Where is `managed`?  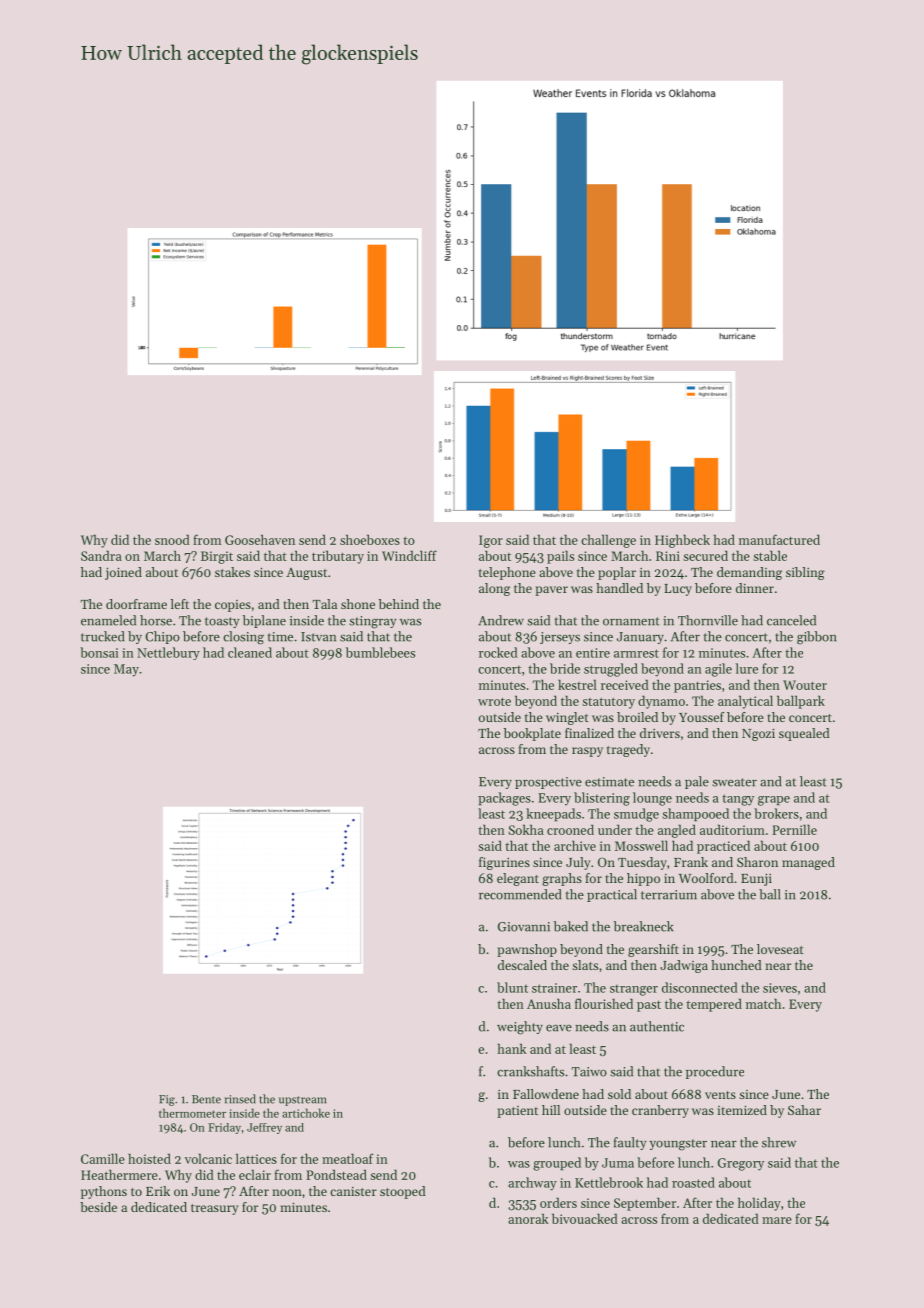
managed is located at coordinates (808, 863).
